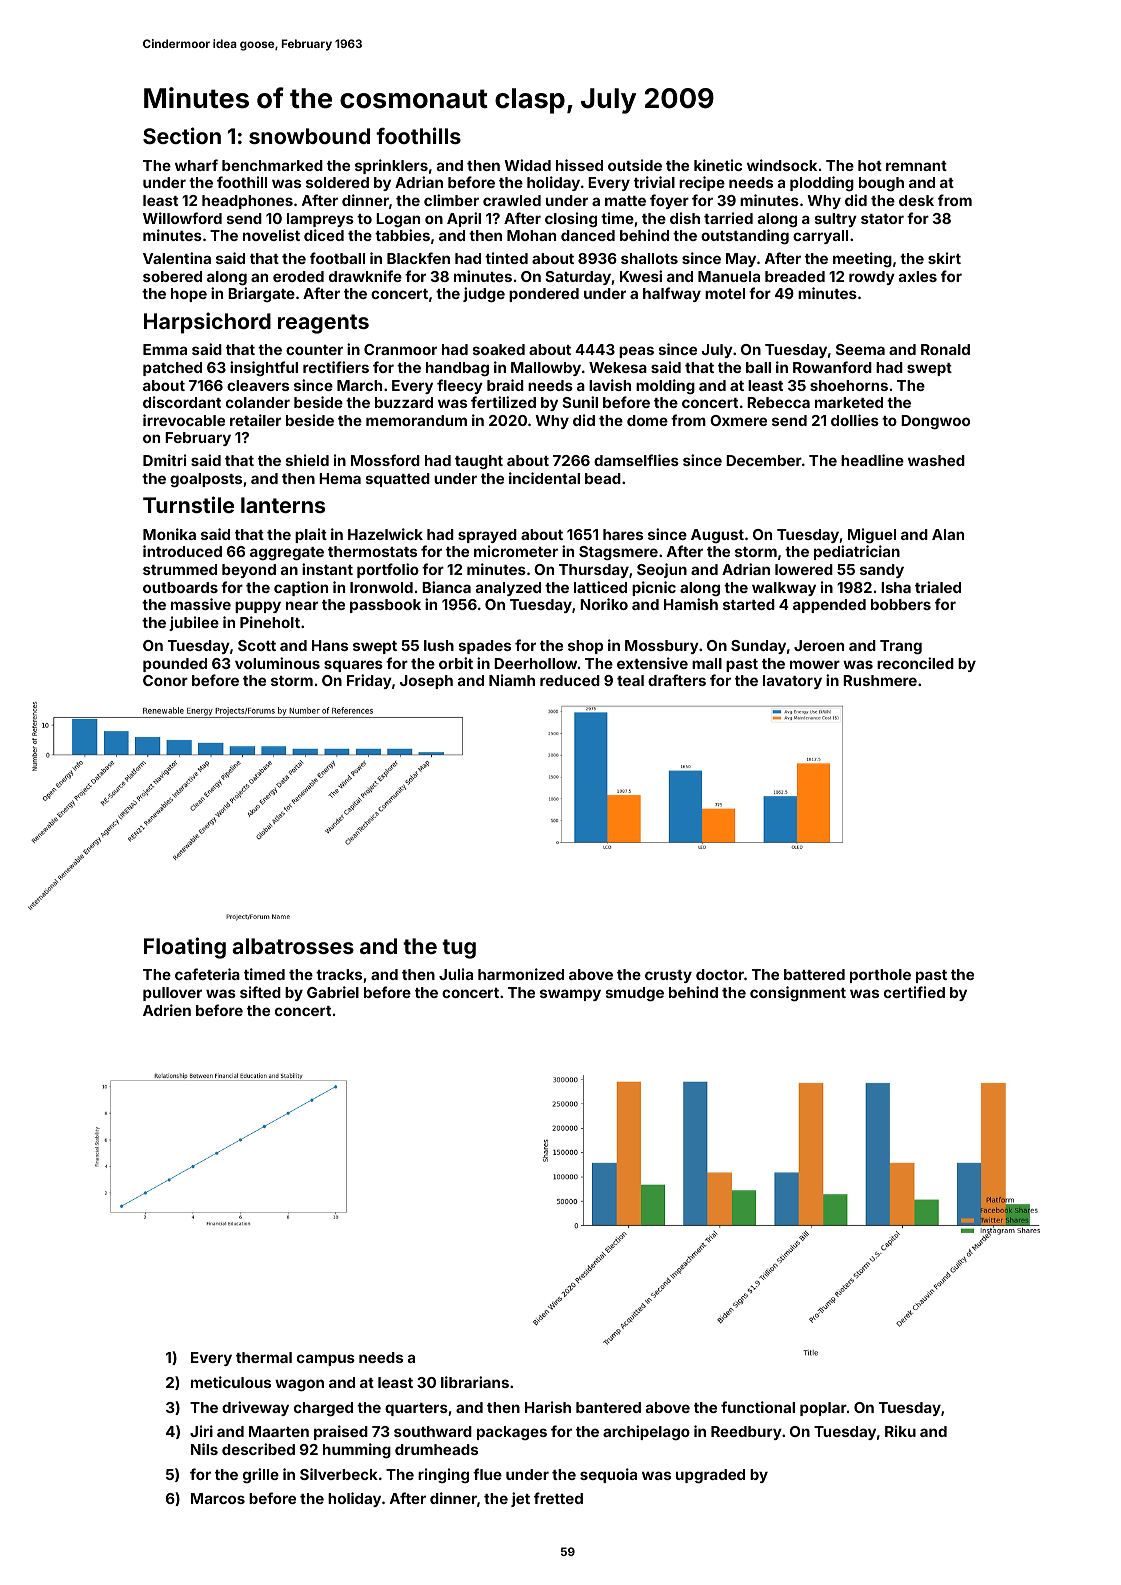 The width and height of the document is (1121, 1585). I want to click on Gabriel, so click(333, 992).
